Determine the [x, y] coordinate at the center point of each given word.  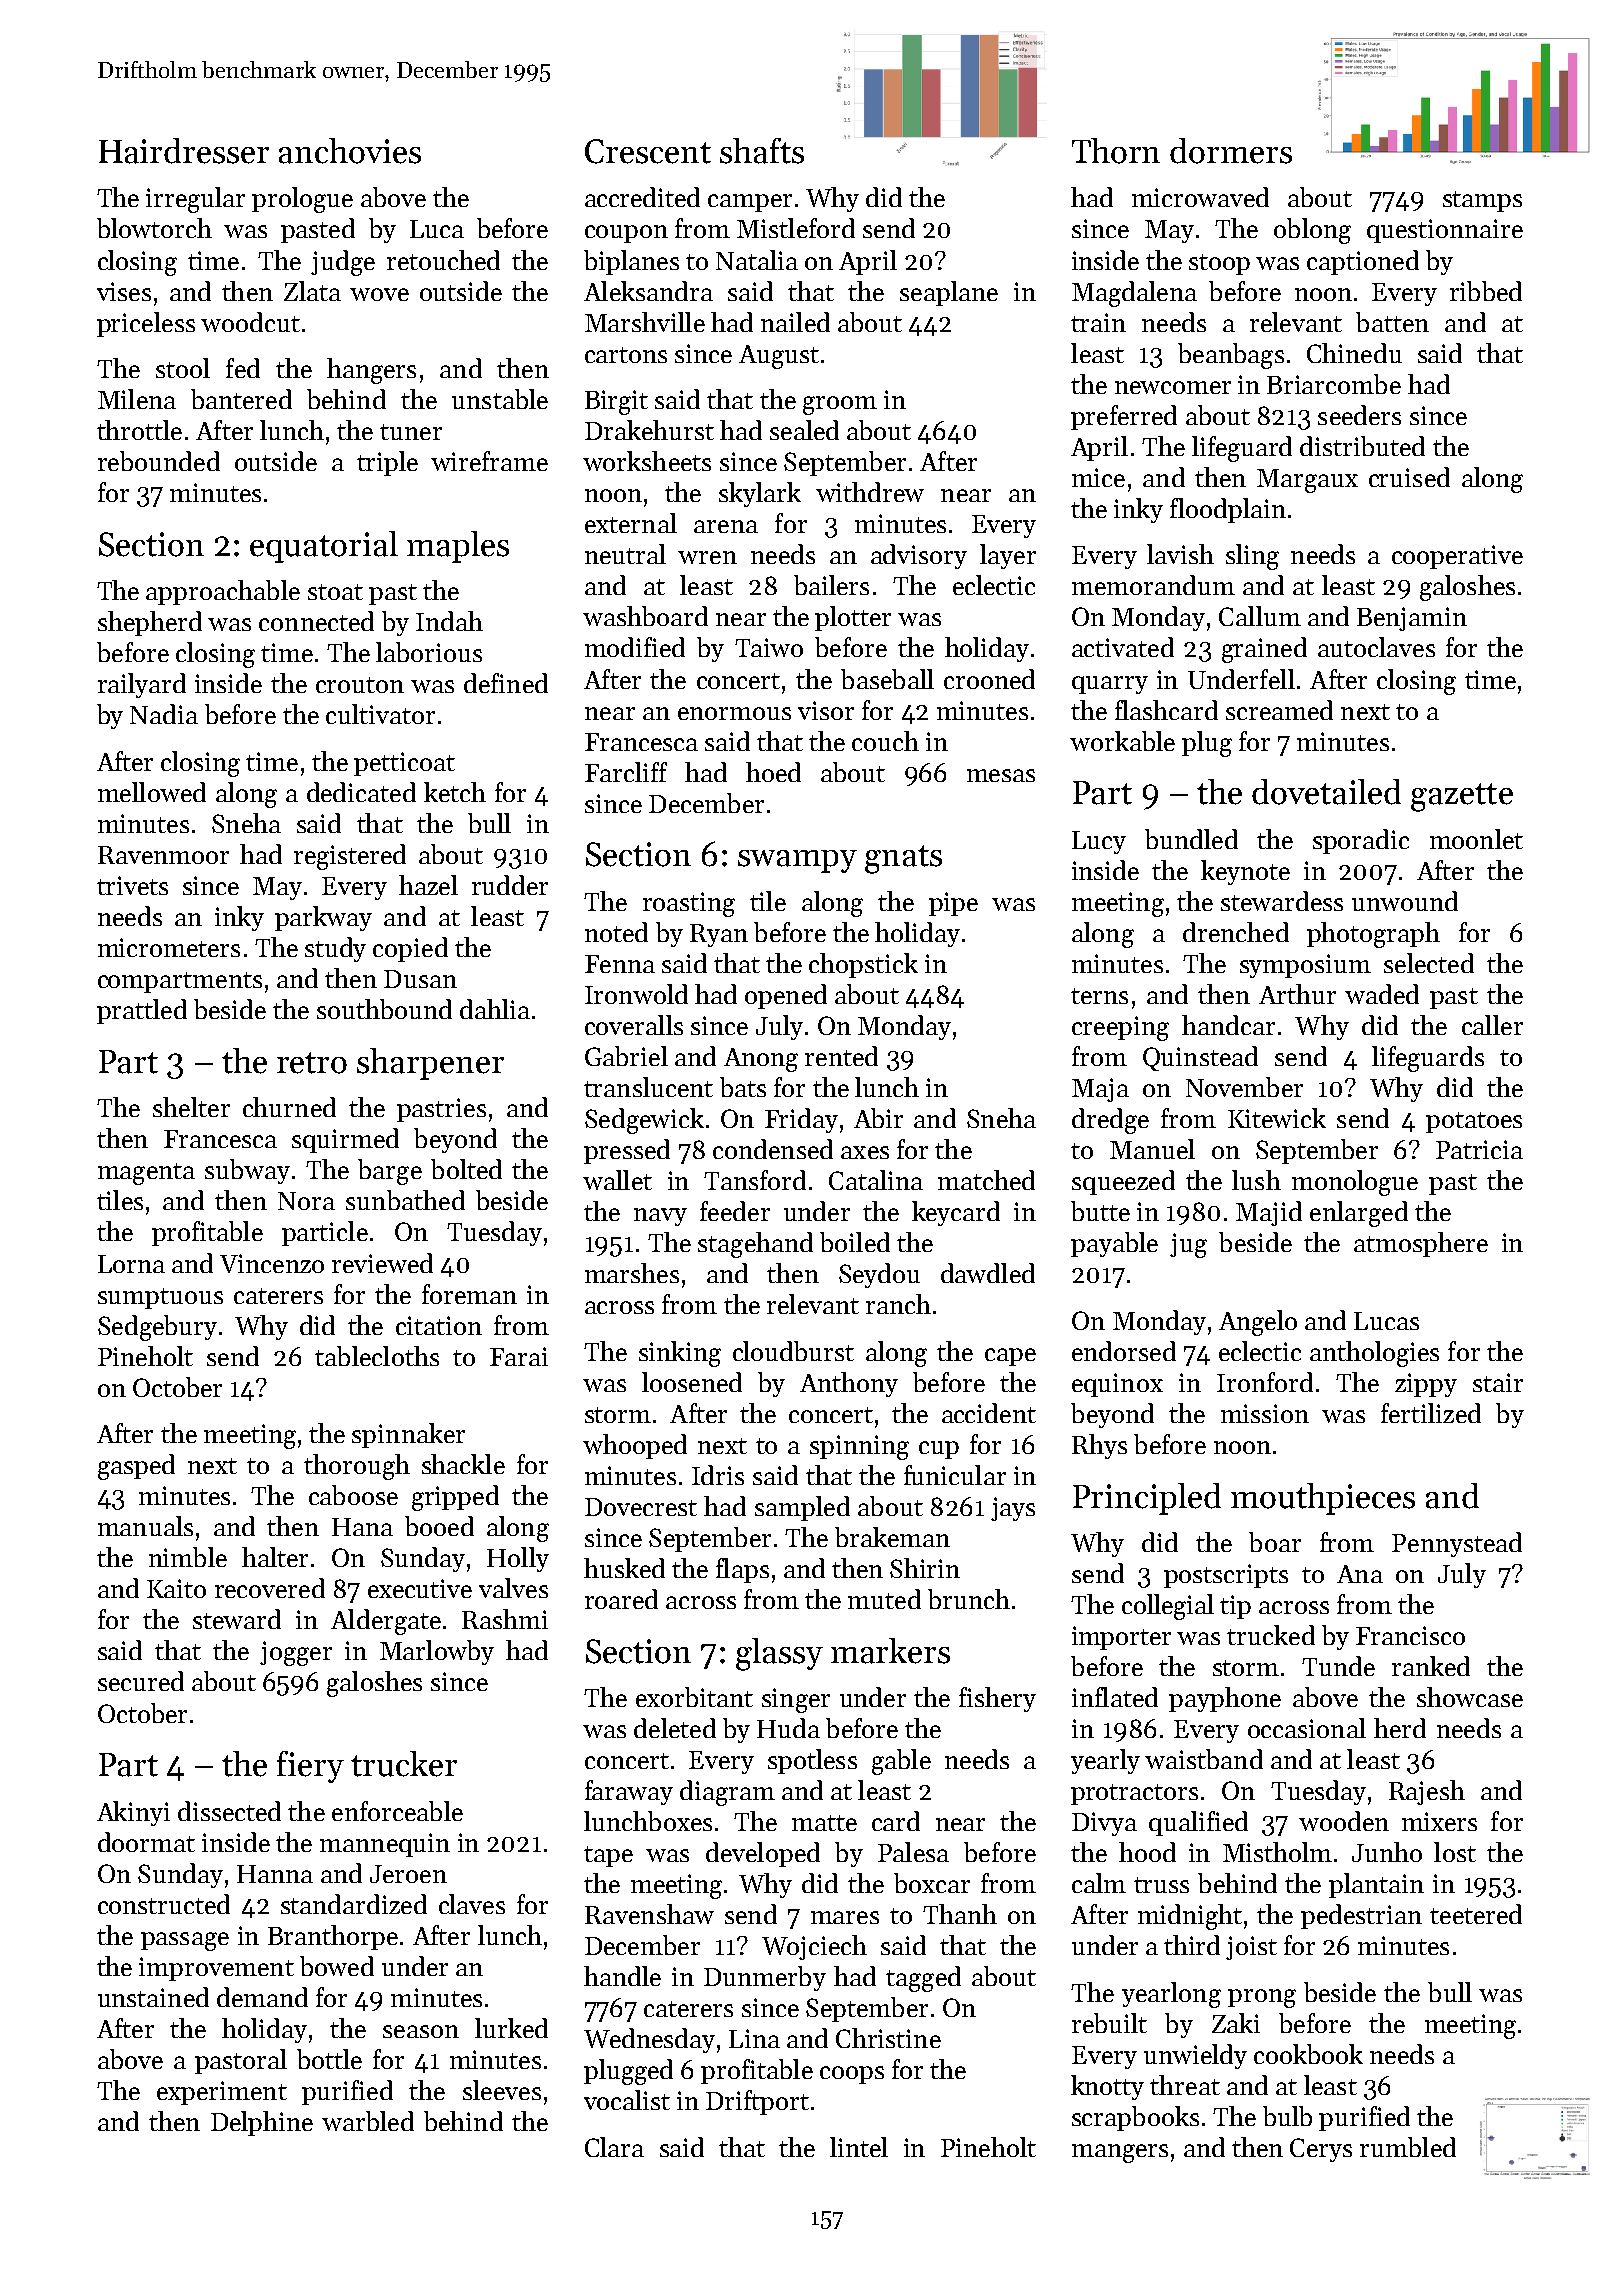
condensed [773, 1149]
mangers [1120, 2153]
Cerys [1321, 2150]
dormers [1231, 151]
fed [243, 368]
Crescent [648, 151]
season [421, 2031]
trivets [132, 885]
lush [1256, 1180]
